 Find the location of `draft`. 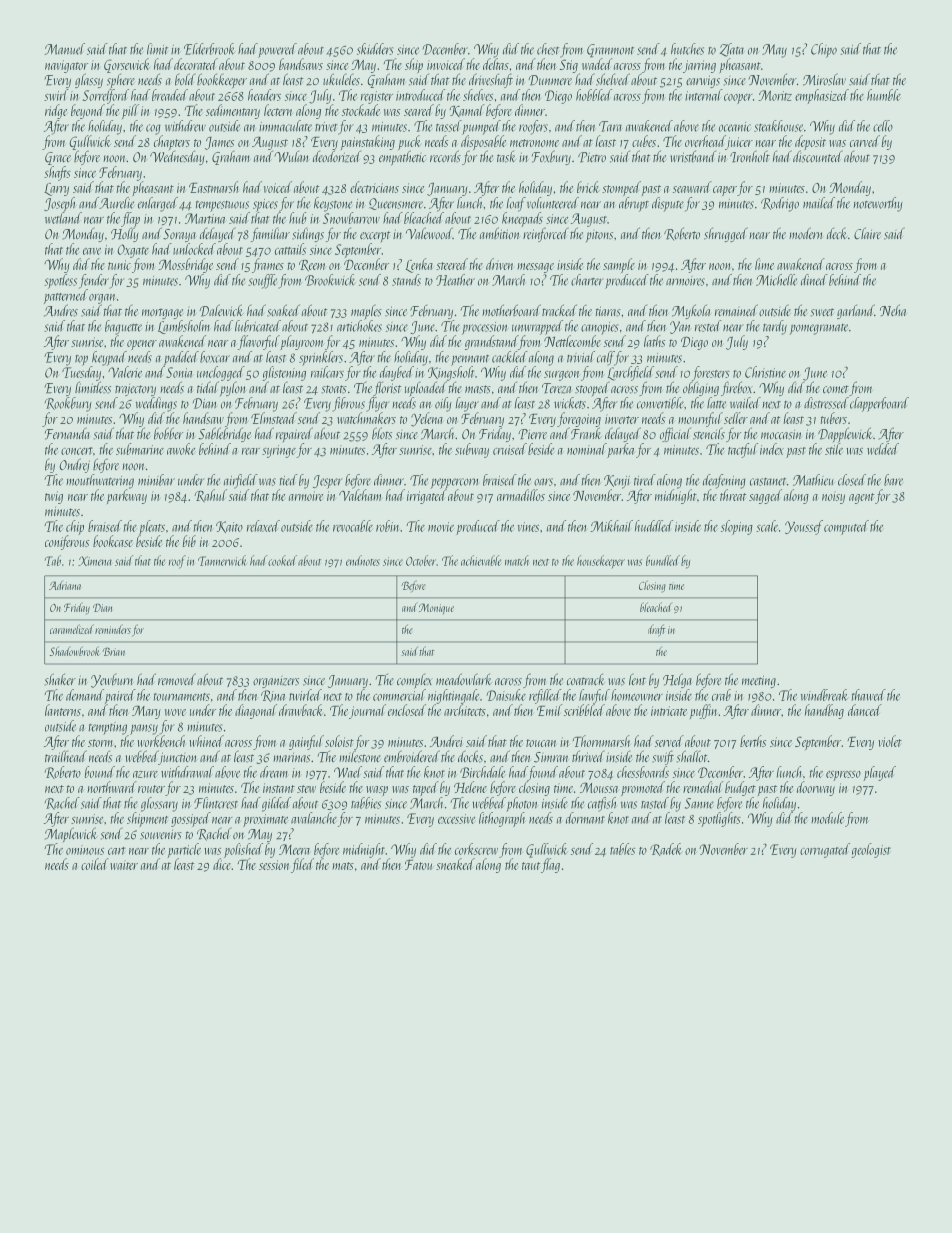

draft is located at coordinates (656, 630).
